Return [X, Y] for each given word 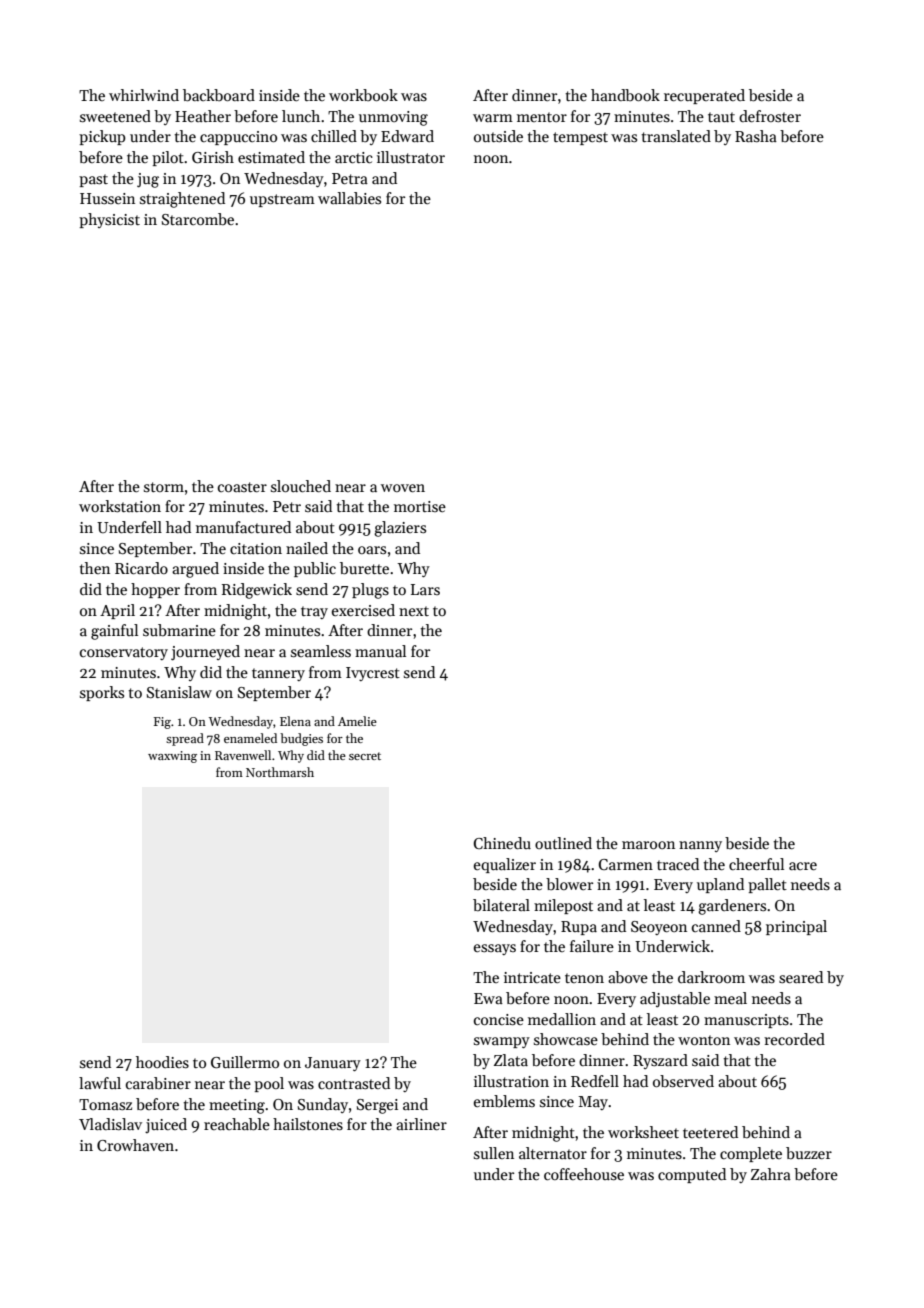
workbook [363, 95]
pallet [767, 885]
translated [676, 136]
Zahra [771, 1174]
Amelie [357, 721]
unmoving [393, 118]
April [117, 611]
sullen [494, 1153]
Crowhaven [135, 1145]
